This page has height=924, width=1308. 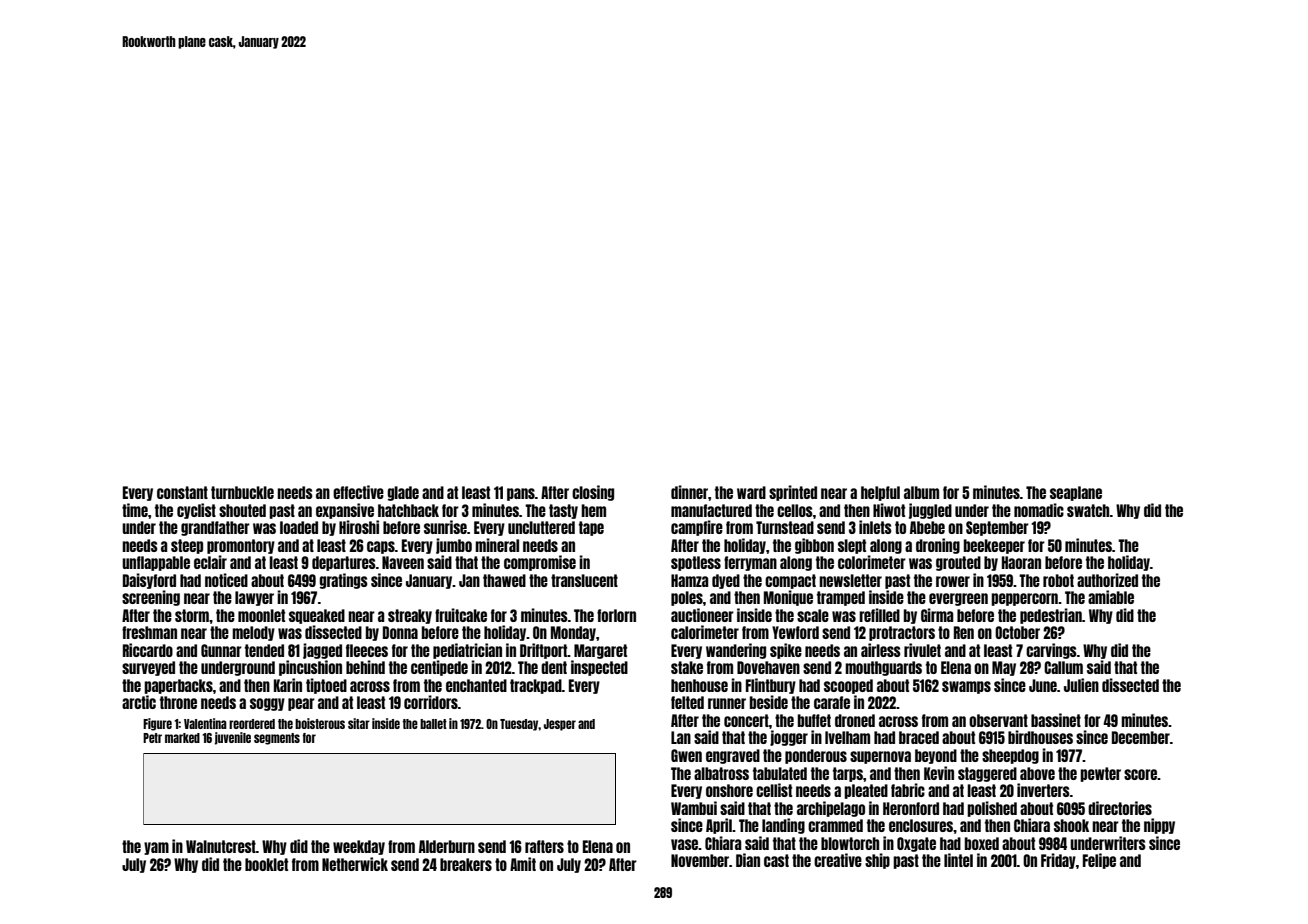 I want to click on Monday, so click(x=573, y=633).
